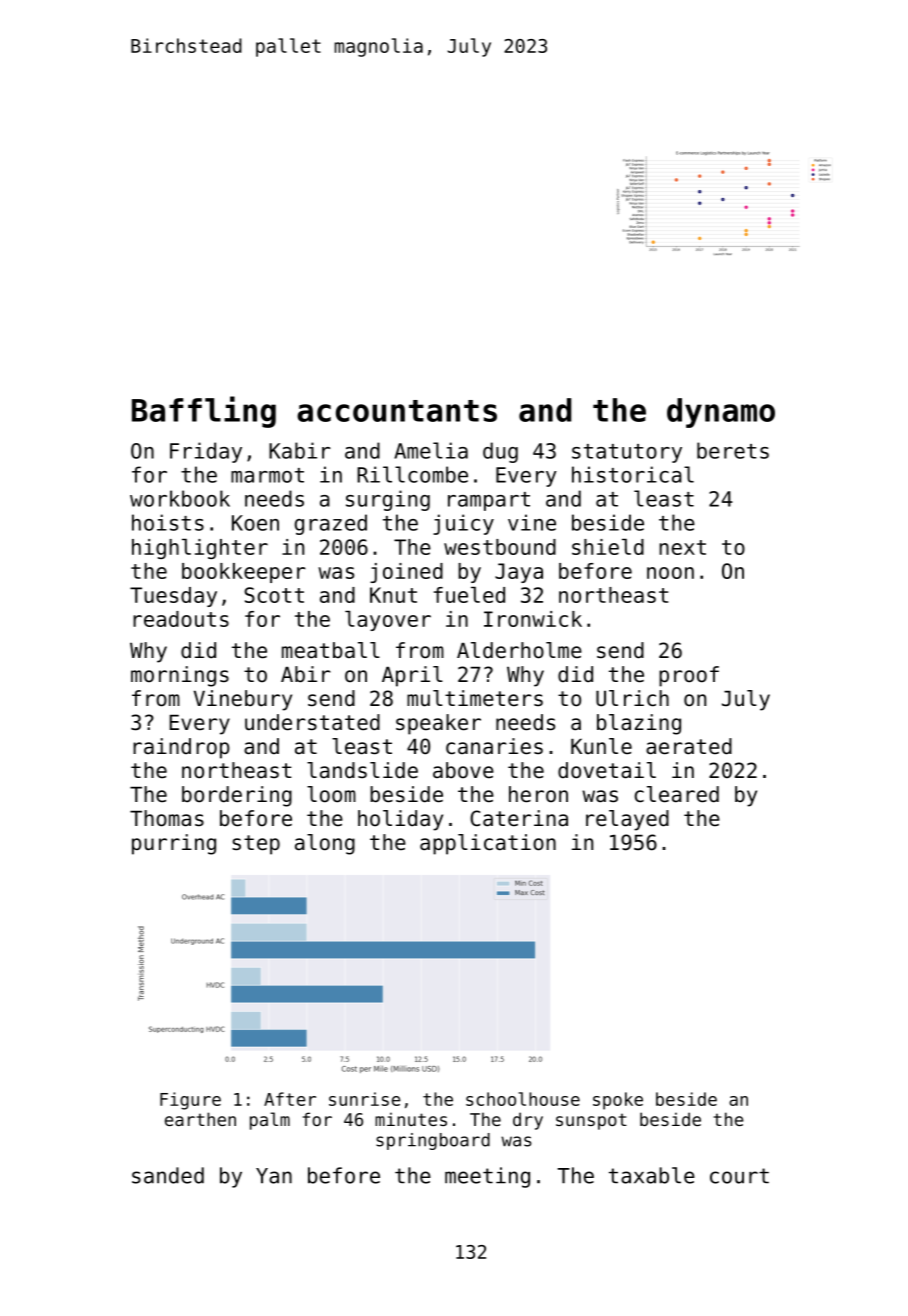 Image resolution: width=908 pixels, height=1316 pixels. What do you see at coordinates (519, 650) in the screenshot?
I see `Alderholme` at bounding box center [519, 650].
